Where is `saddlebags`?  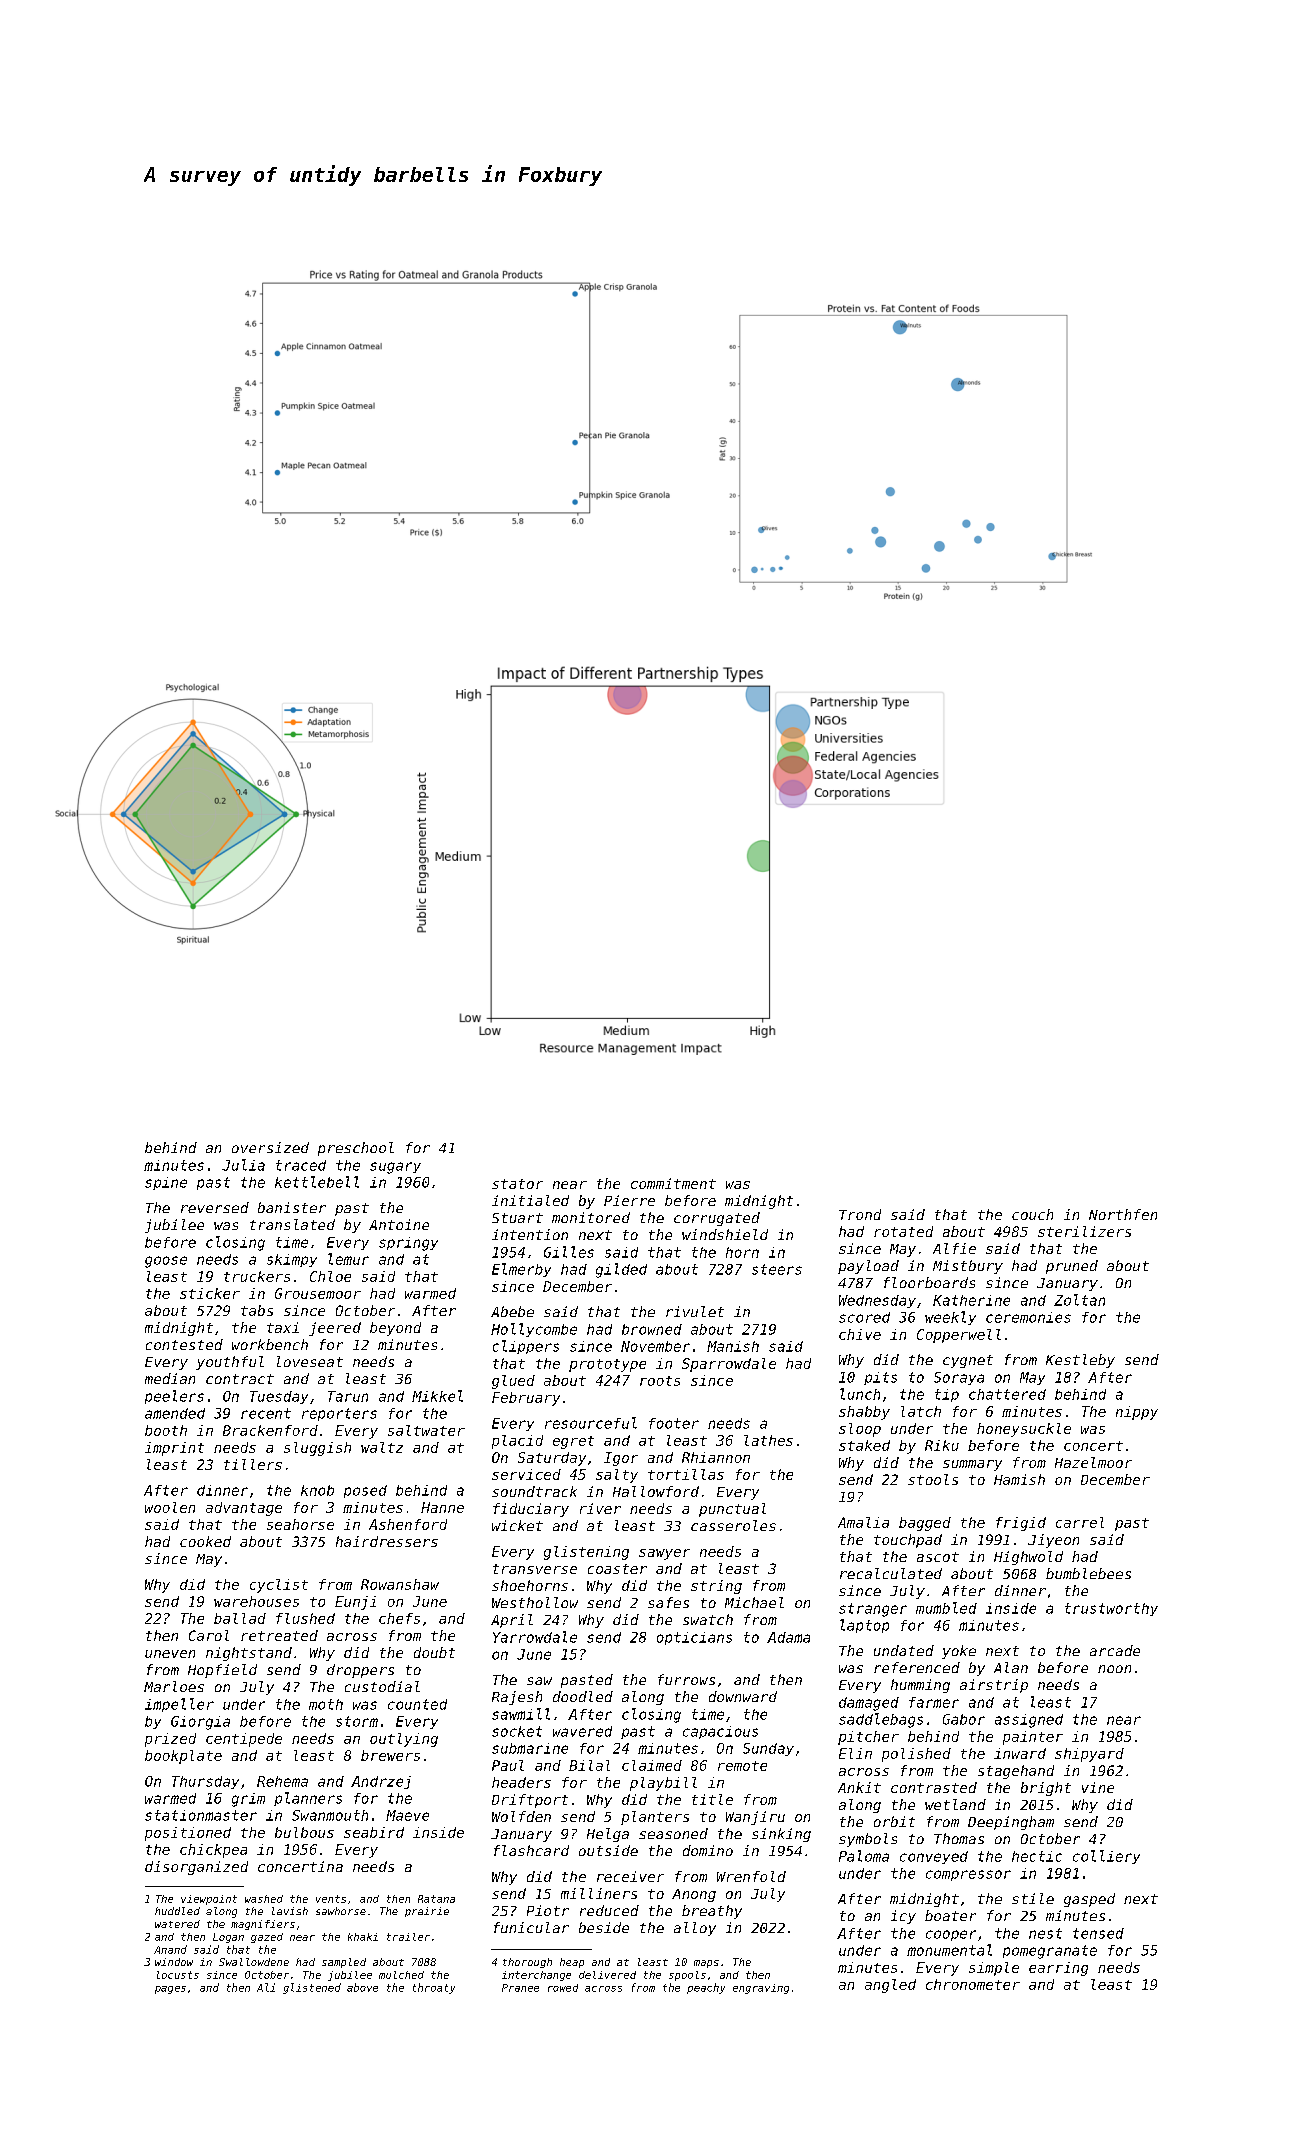
saddlebags is located at coordinates (881, 1720).
